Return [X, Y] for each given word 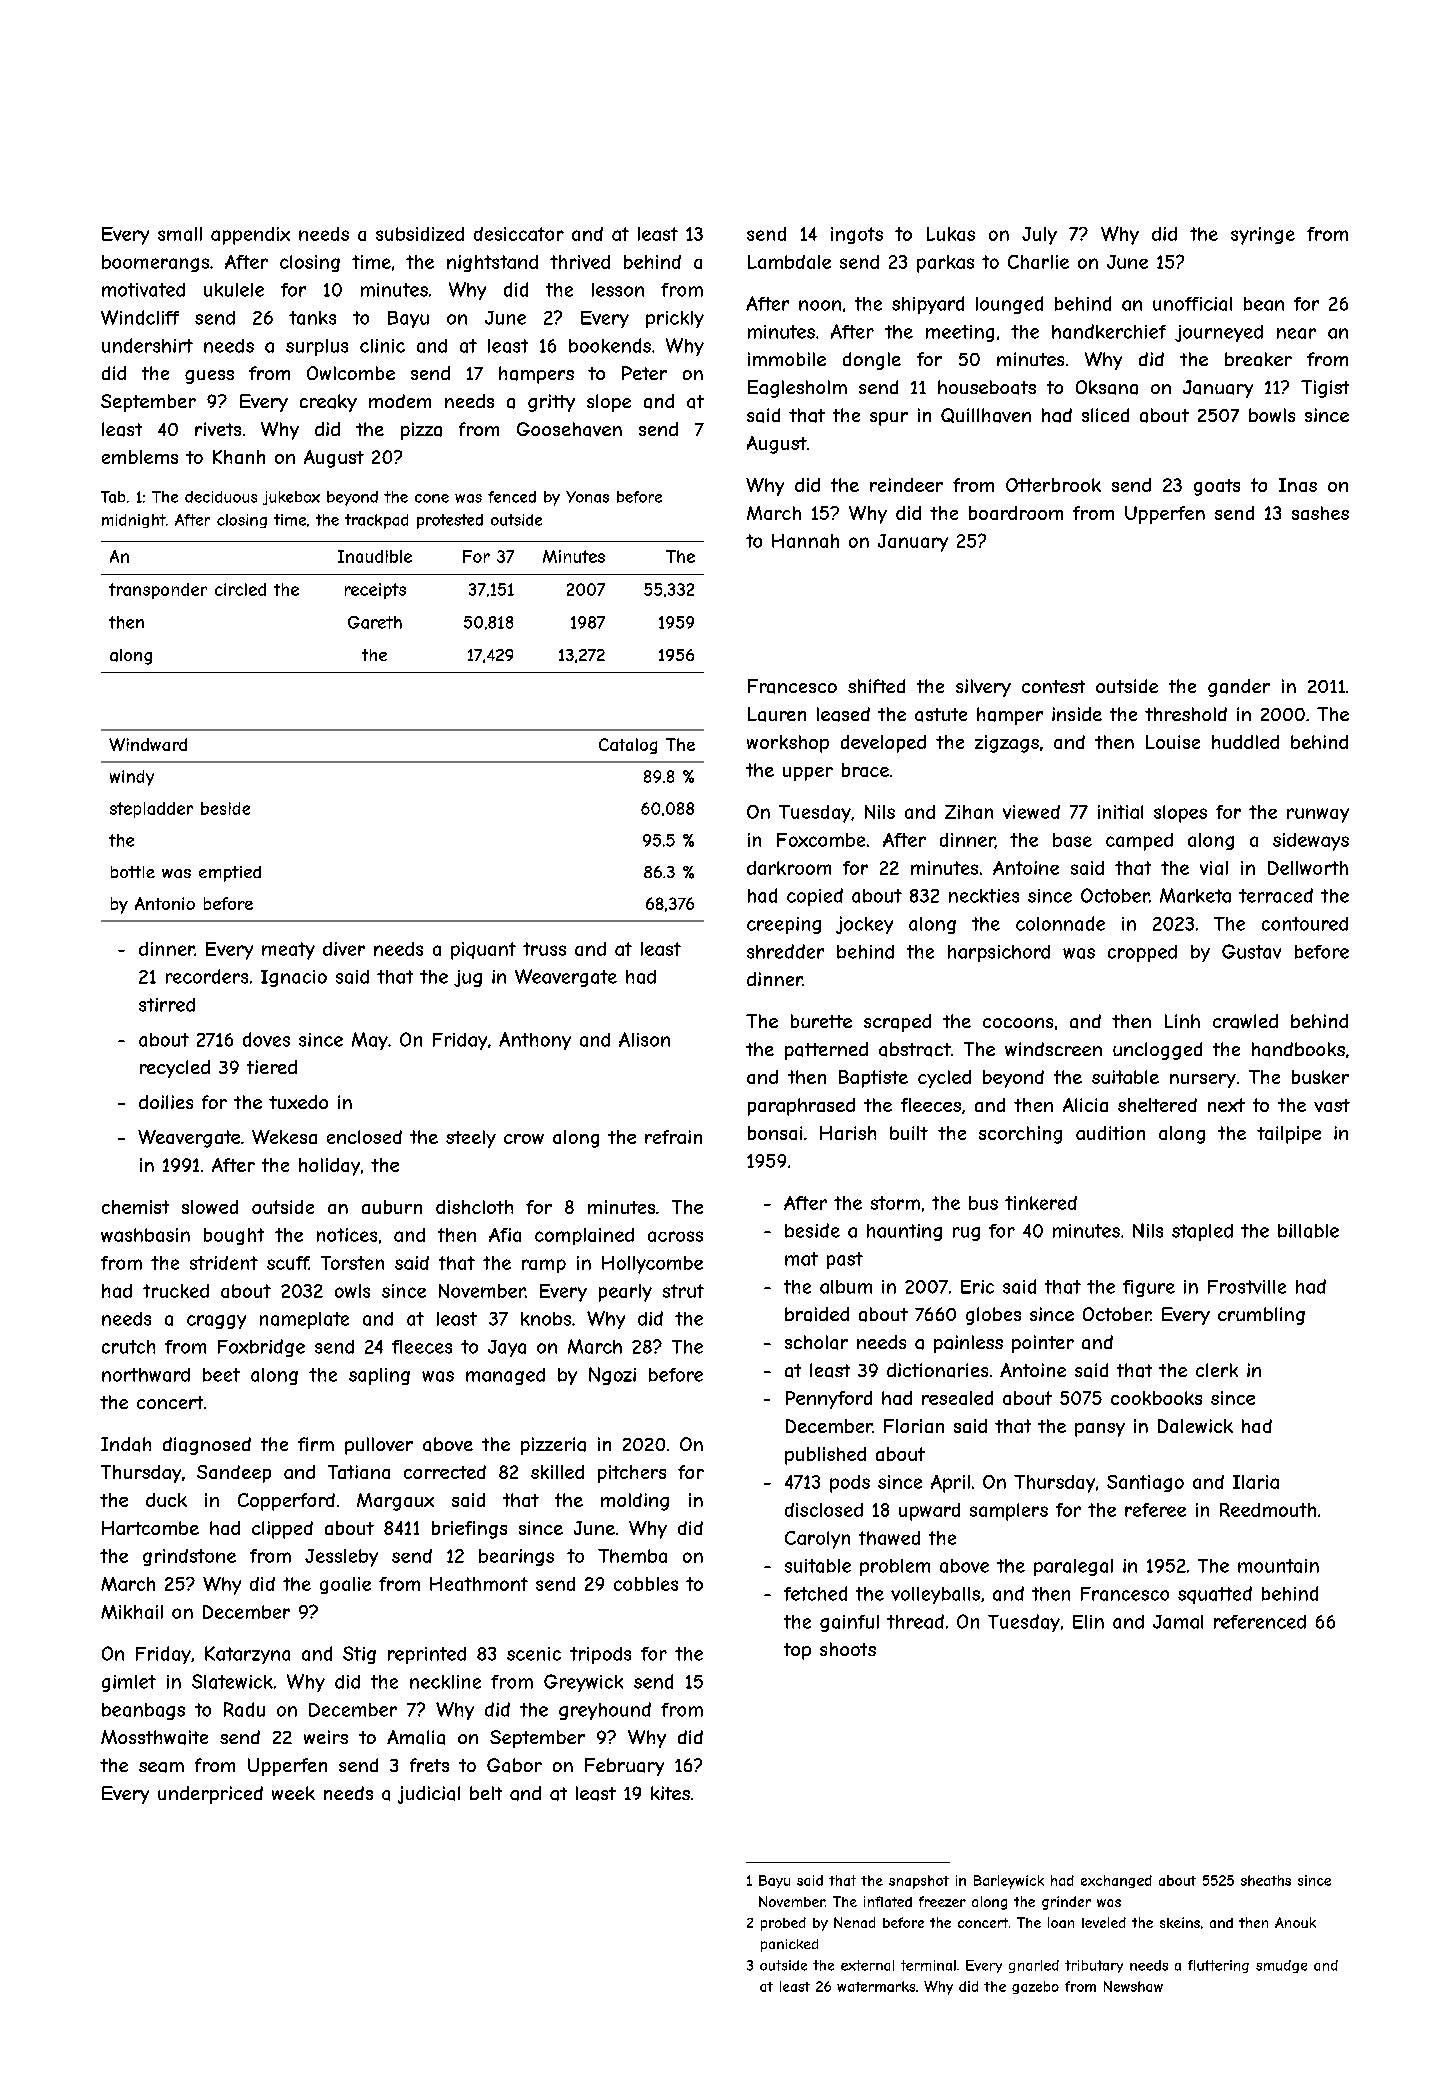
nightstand [492, 263]
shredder [785, 951]
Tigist [1325, 389]
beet [221, 1375]
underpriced [210, 1795]
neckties [984, 896]
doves [266, 1039]
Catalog [628, 746]
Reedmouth [1268, 1510]
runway [1318, 815]
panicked [789, 1945]
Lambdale [789, 262]
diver [344, 949]
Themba [632, 1556]
